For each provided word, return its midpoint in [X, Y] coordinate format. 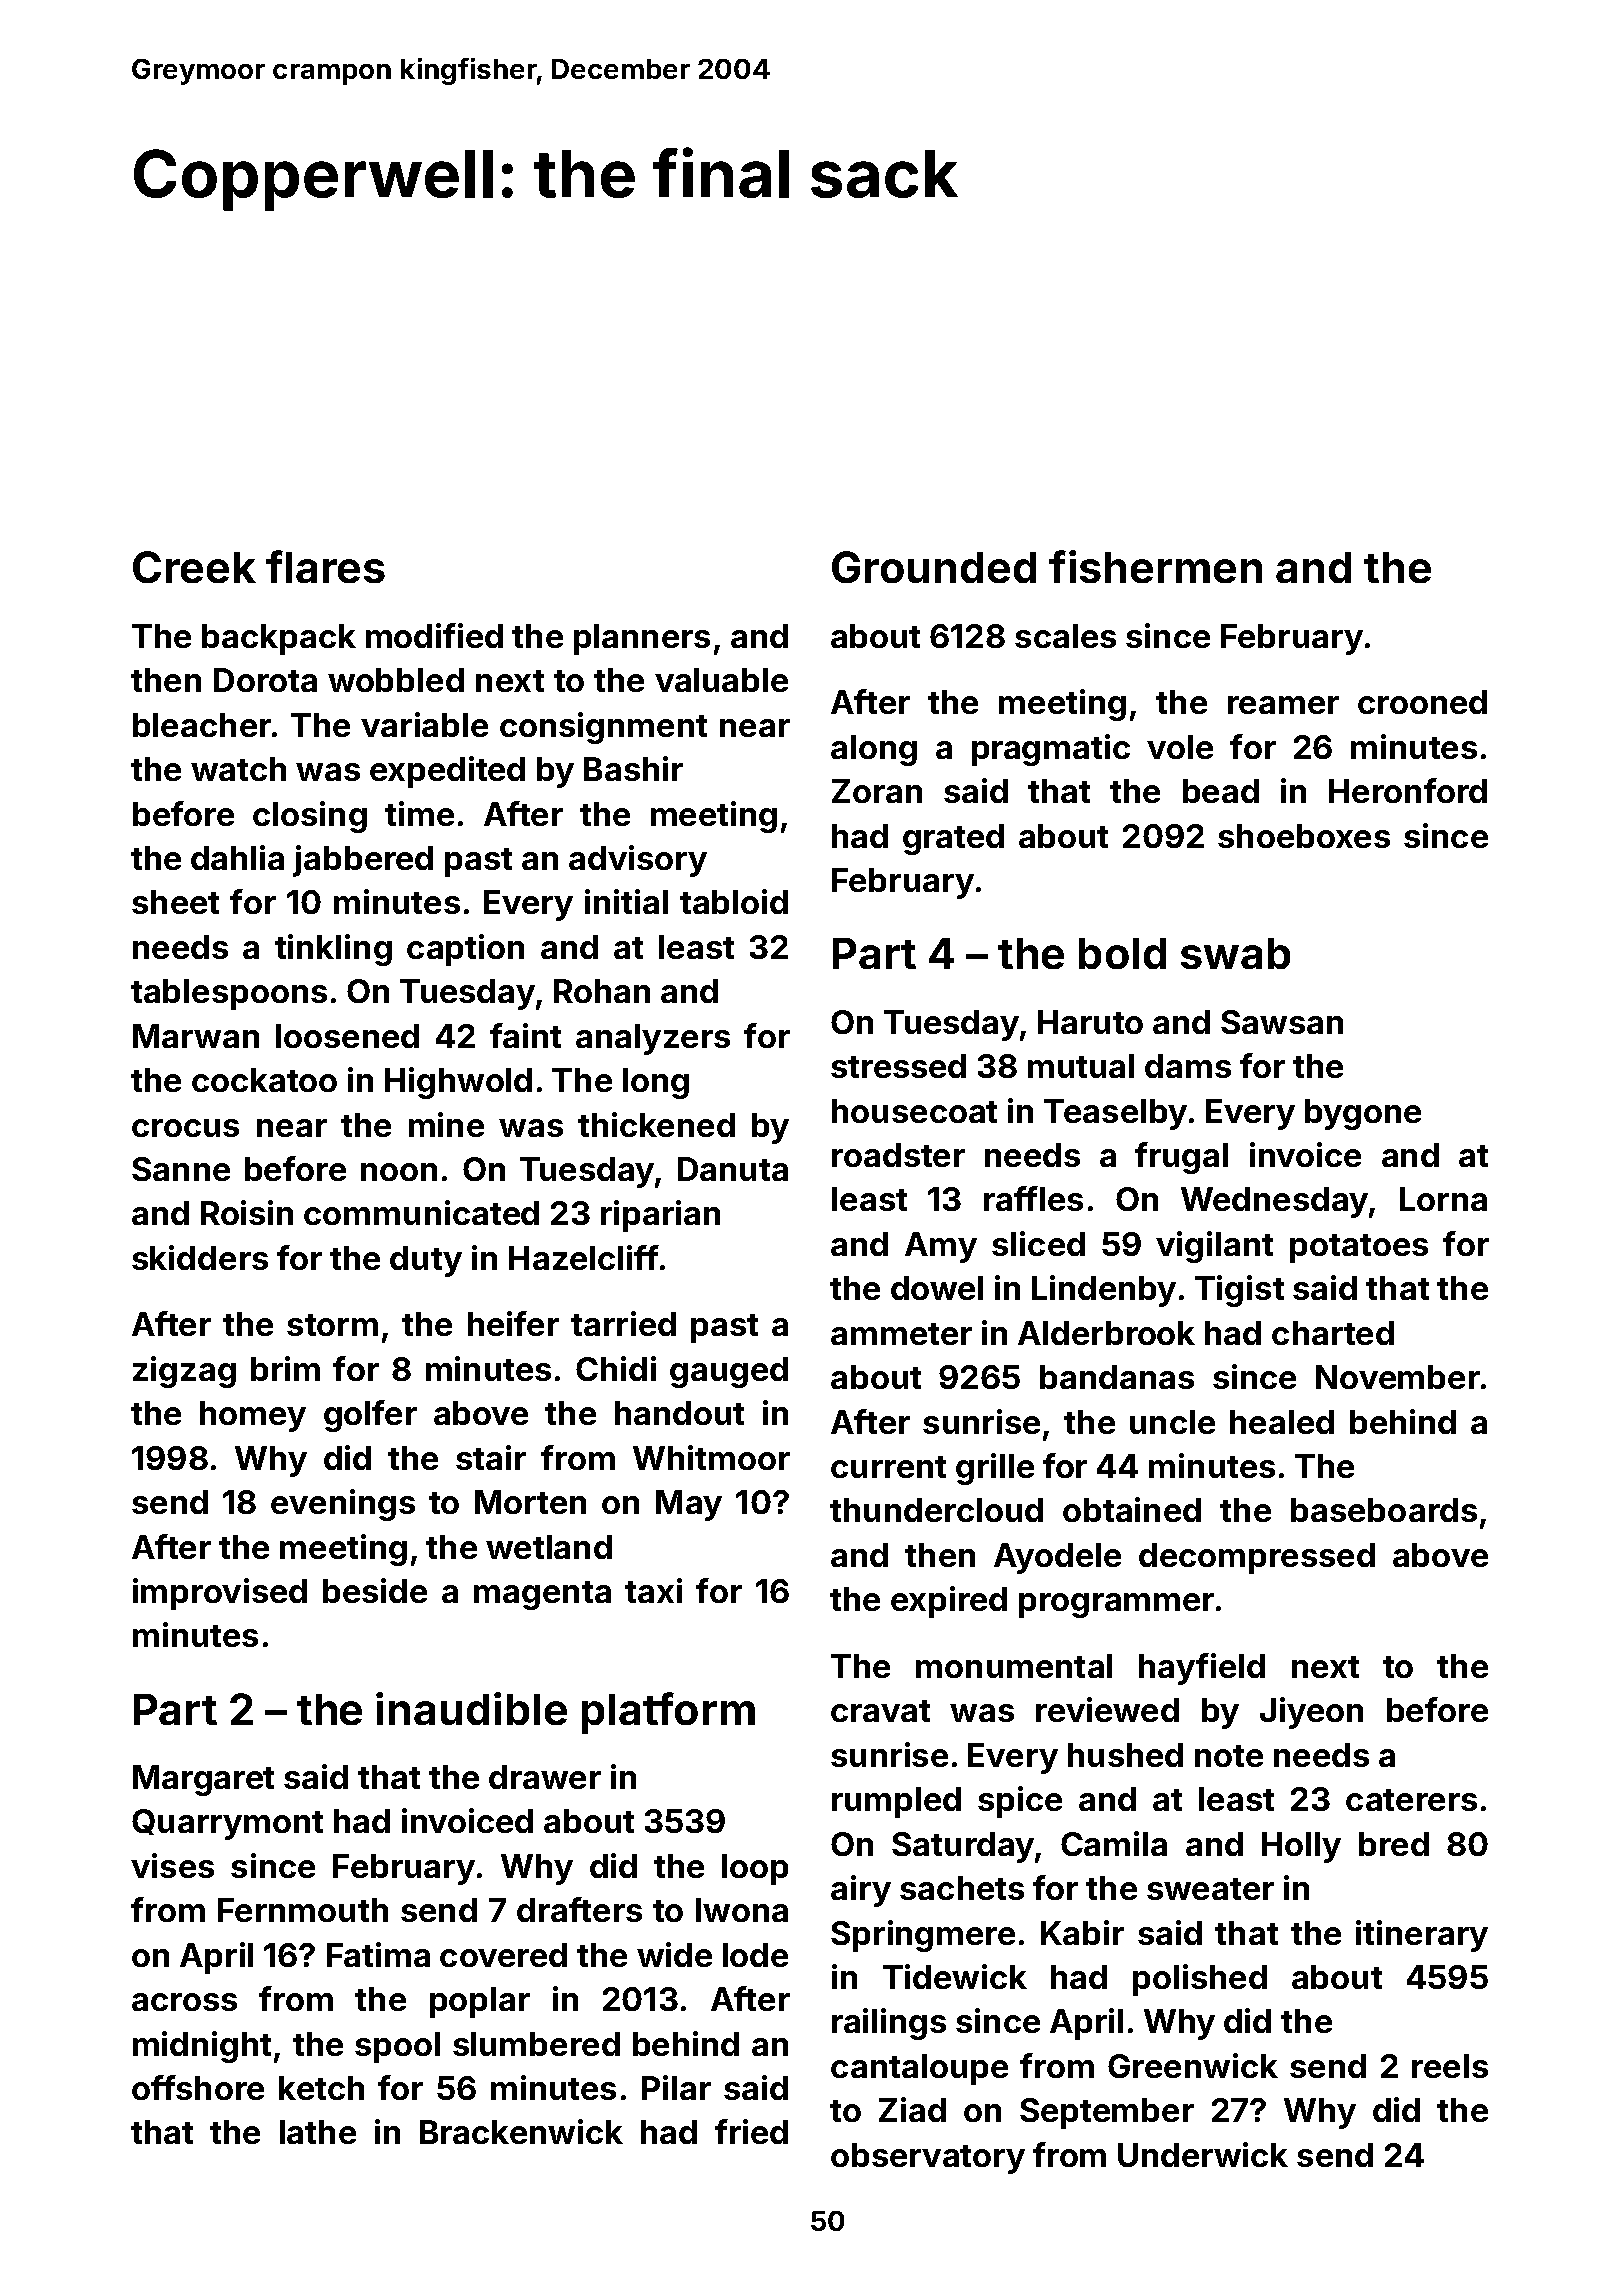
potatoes [1359, 1248]
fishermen [1155, 566]
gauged [729, 1372]
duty [426, 1261]
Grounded [934, 567]
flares [325, 566]
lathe [318, 2132]
